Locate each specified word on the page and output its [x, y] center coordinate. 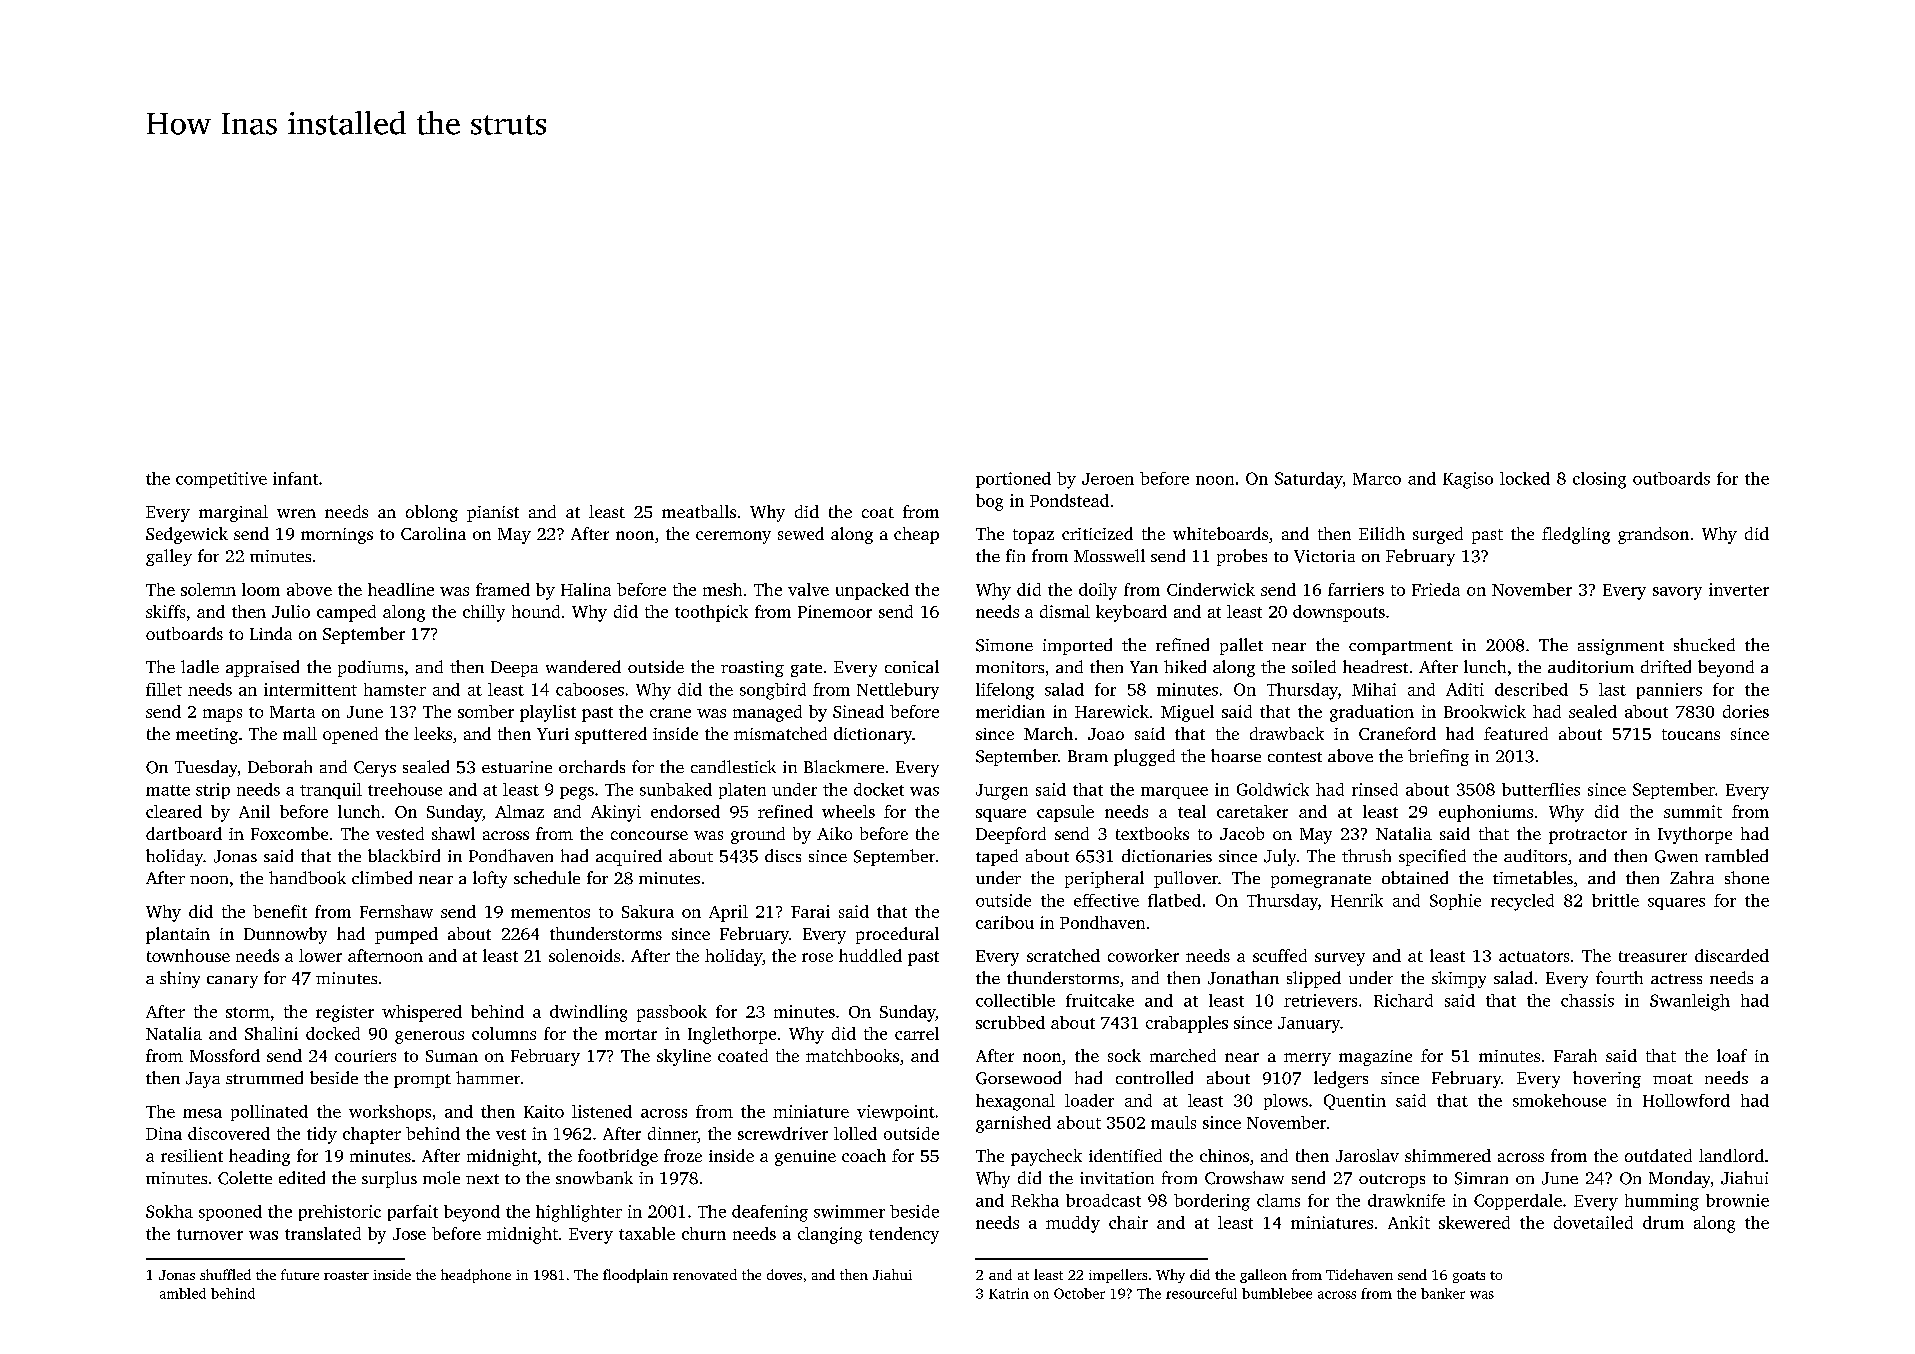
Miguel [1187, 713]
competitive [221, 480]
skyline [684, 1057]
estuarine [517, 767]
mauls [1173, 1122]
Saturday [1309, 480]
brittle [1615, 900]
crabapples [1187, 1024]
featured [1516, 733]
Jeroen [1108, 479]
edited [302, 1177]
